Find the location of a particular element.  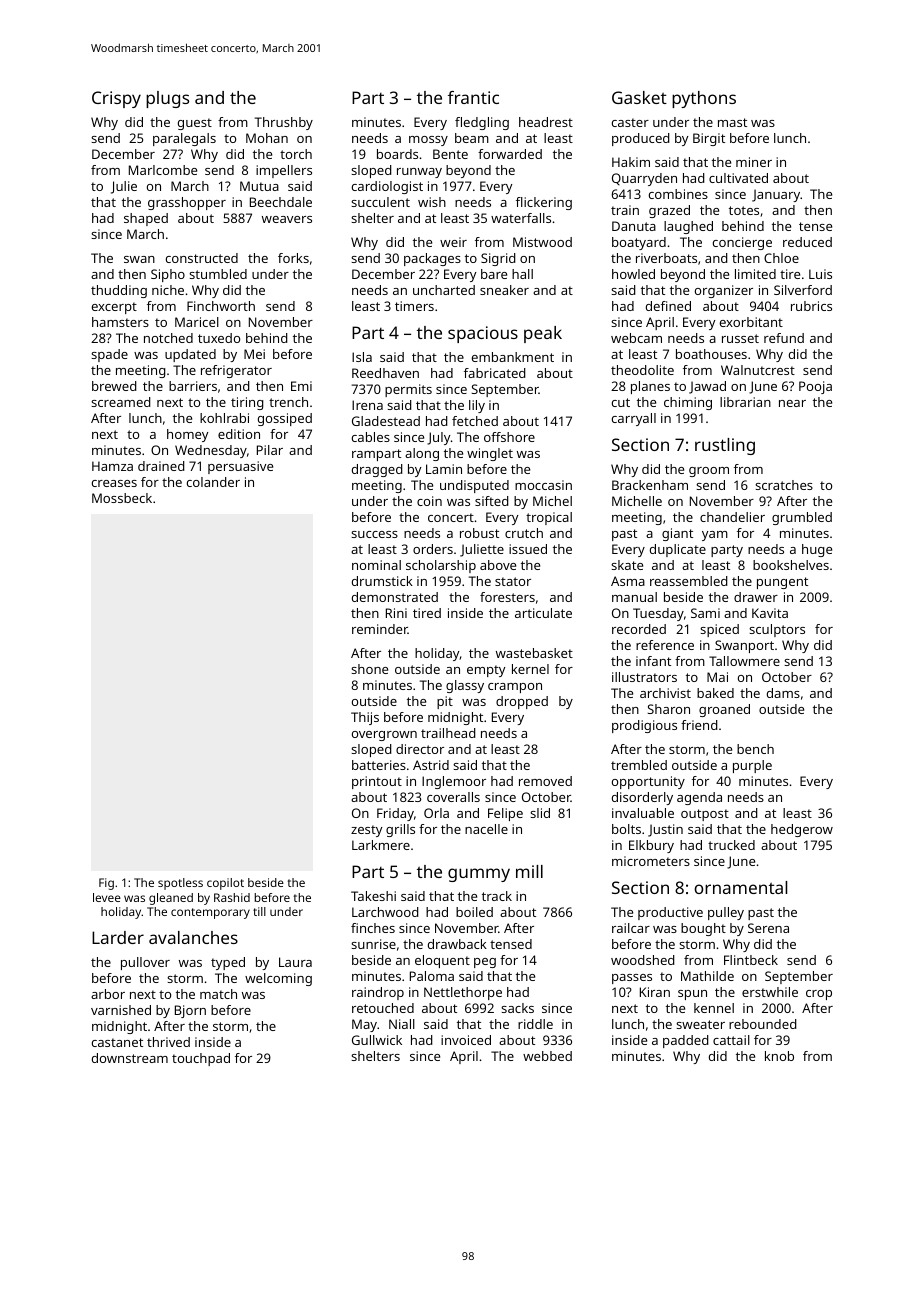

screamed is located at coordinates (121, 402).
